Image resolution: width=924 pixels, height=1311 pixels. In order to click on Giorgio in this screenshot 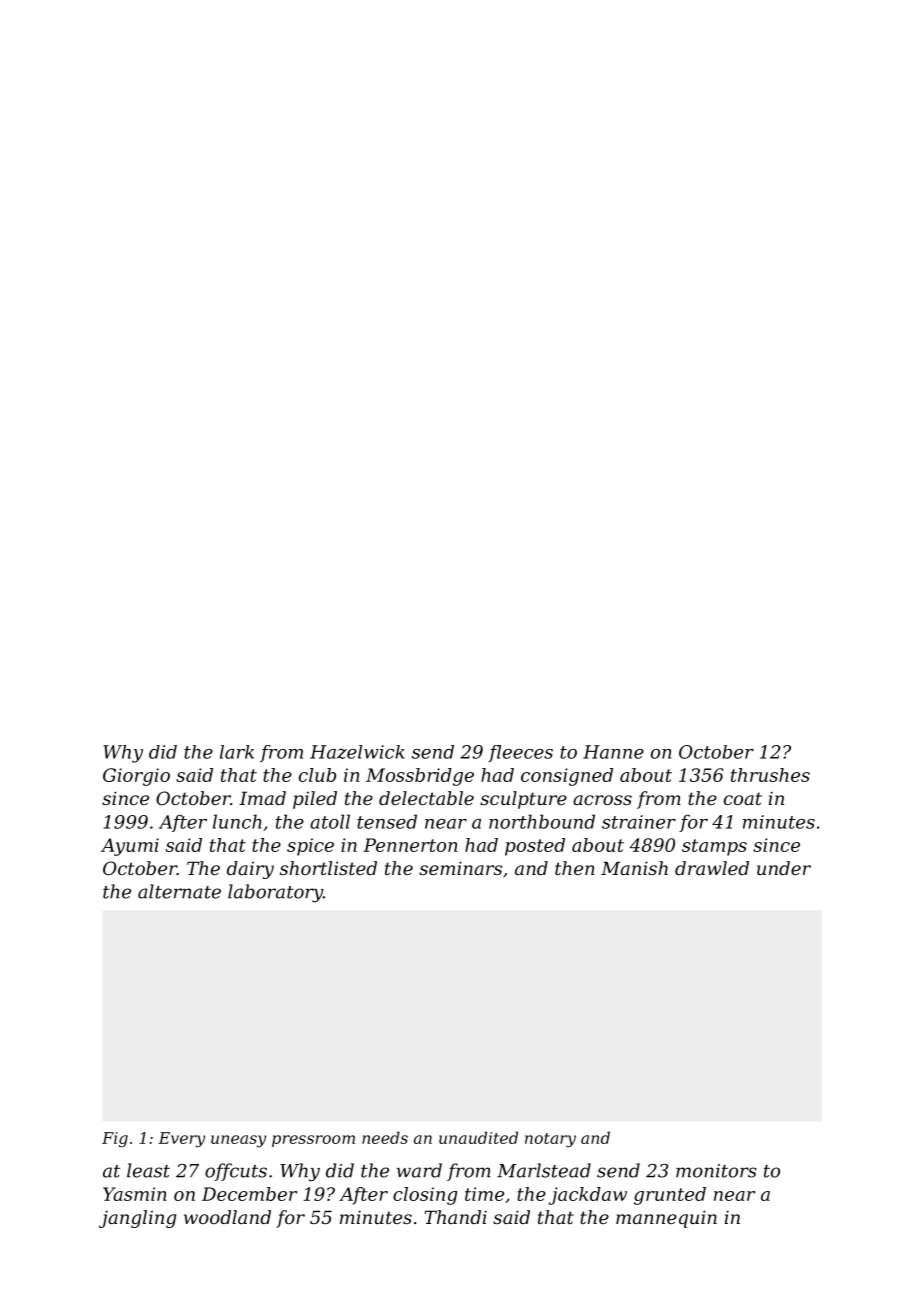, I will do `click(136, 777)`.
